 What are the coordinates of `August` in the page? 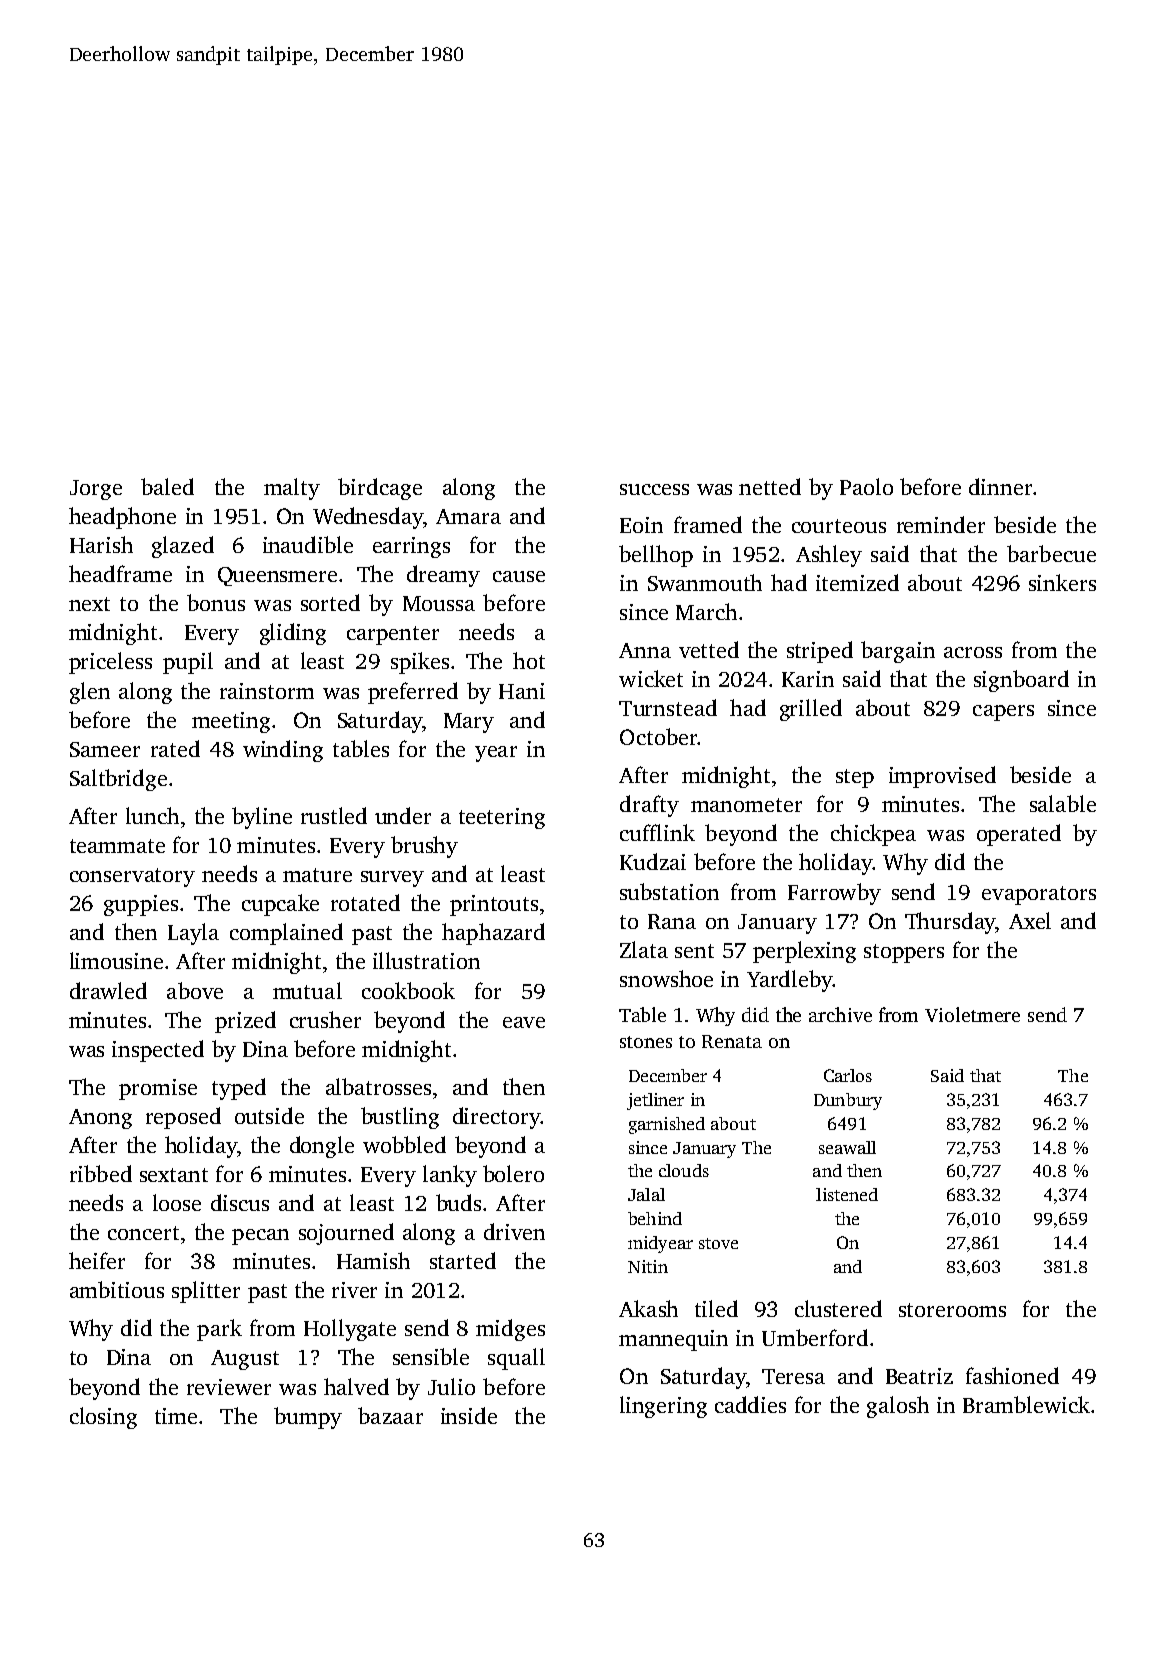 It's located at (245, 1360).
